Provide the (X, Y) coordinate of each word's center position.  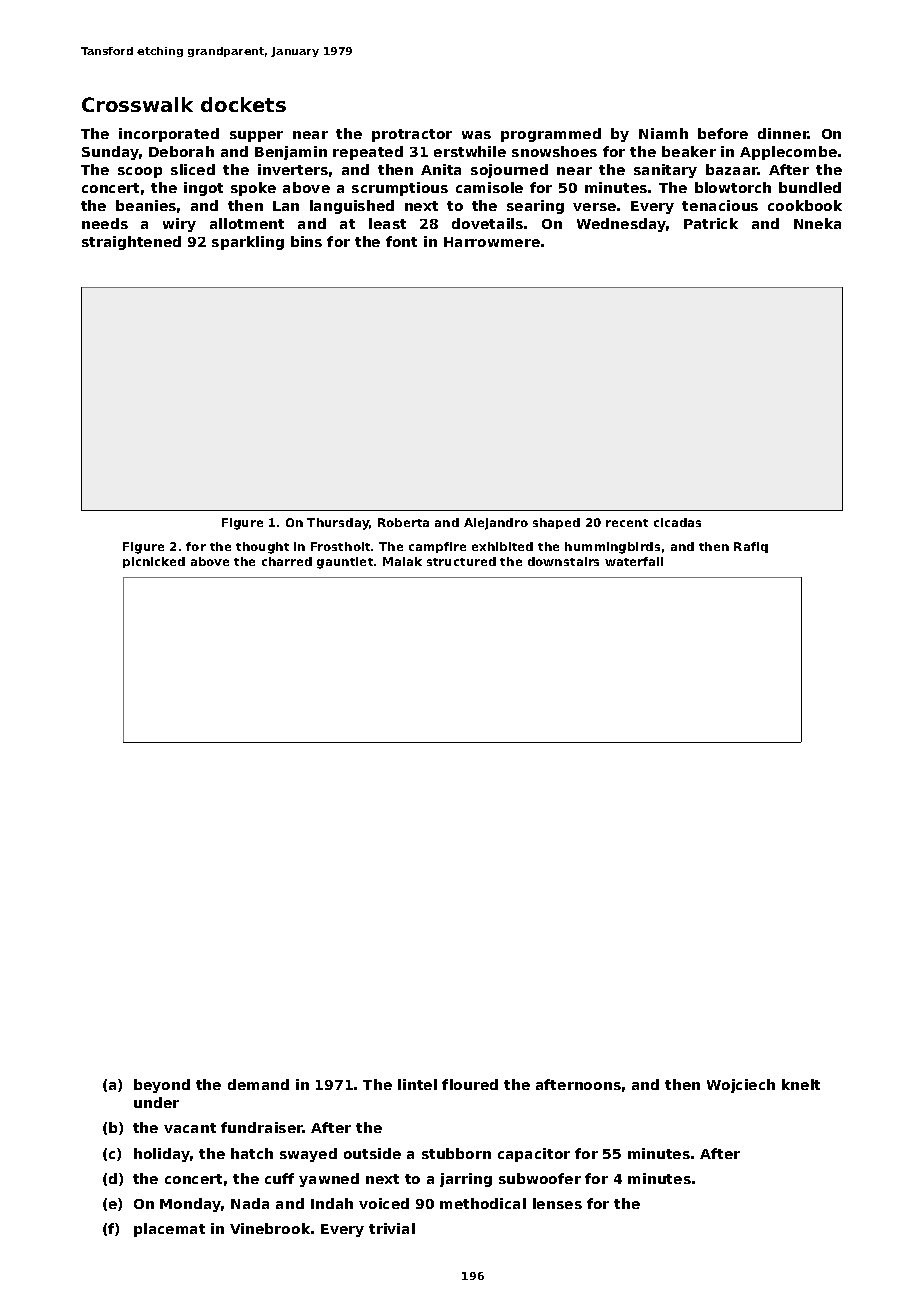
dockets (243, 104)
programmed (551, 135)
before (723, 133)
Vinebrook (270, 1228)
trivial (392, 1228)
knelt (801, 1084)
